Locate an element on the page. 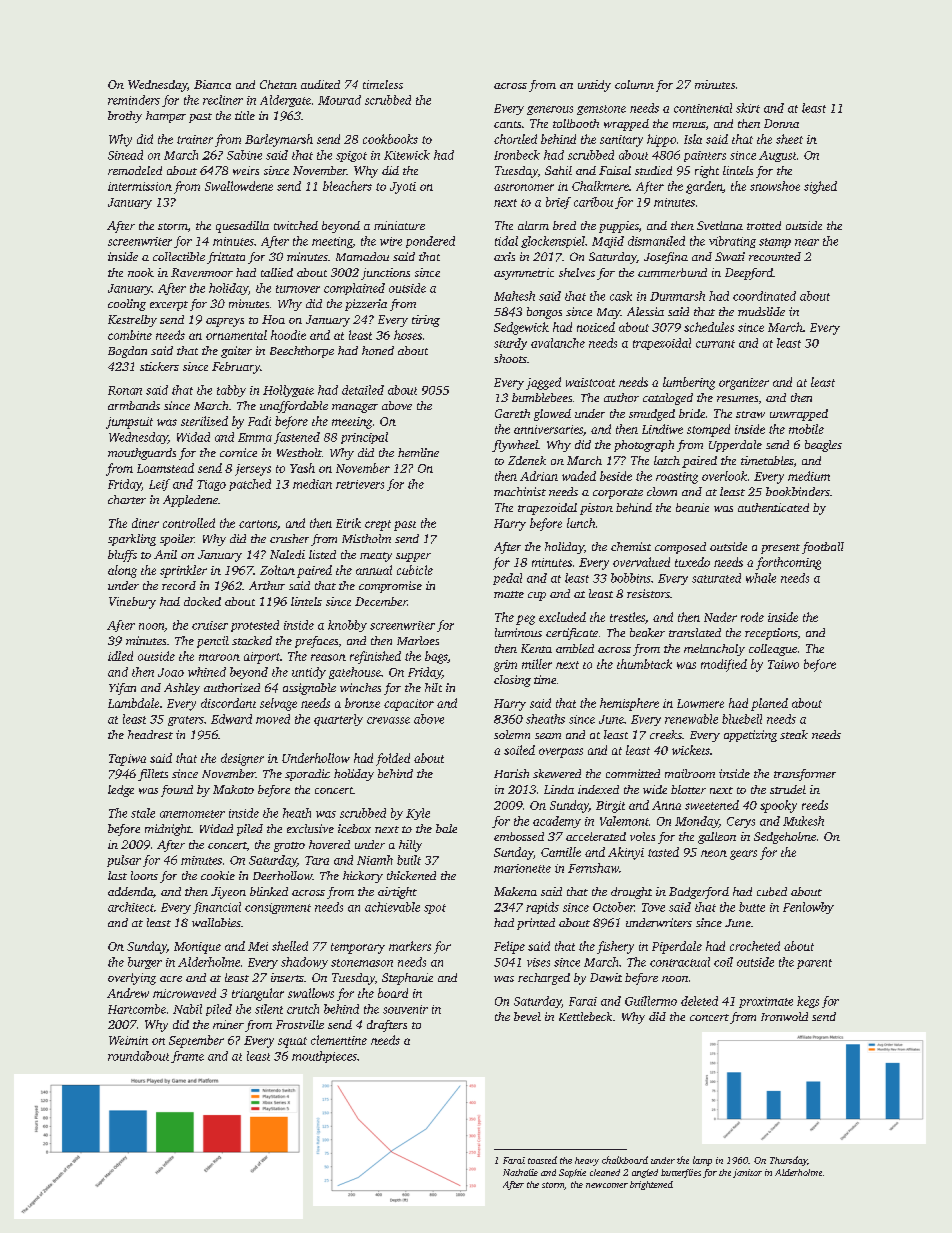 Image resolution: width=952 pixels, height=1233 pixels. nook is located at coordinates (141, 272).
